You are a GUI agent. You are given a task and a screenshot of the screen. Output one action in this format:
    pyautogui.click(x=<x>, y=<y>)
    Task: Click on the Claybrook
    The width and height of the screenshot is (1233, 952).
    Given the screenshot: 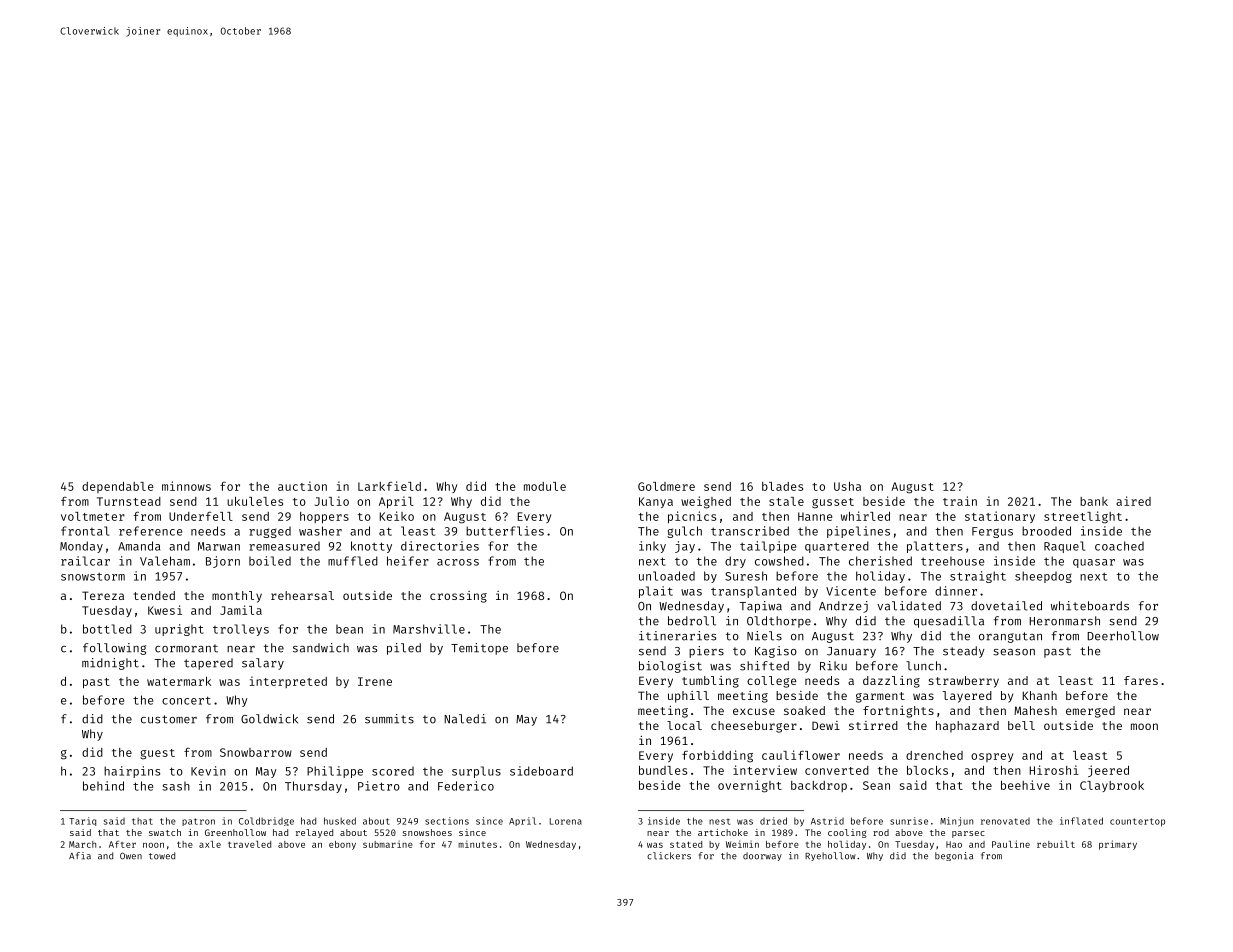 What is the action you would take?
    pyautogui.click(x=1112, y=786)
